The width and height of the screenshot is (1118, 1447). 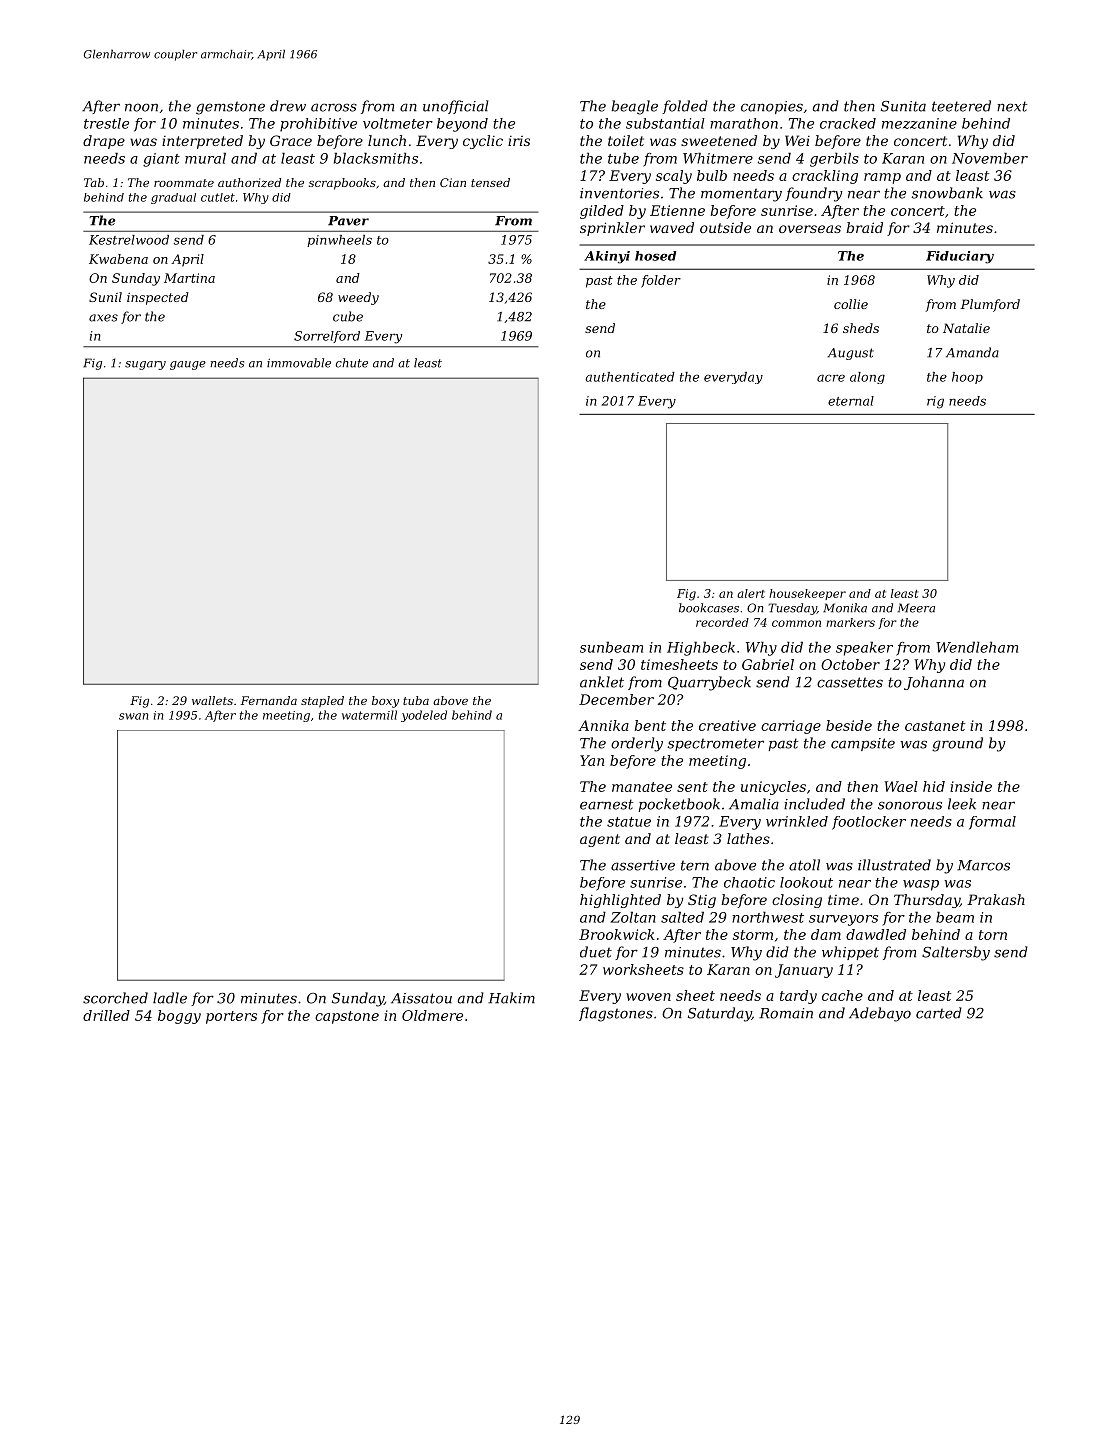 I want to click on speaker, so click(x=864, y=648).
